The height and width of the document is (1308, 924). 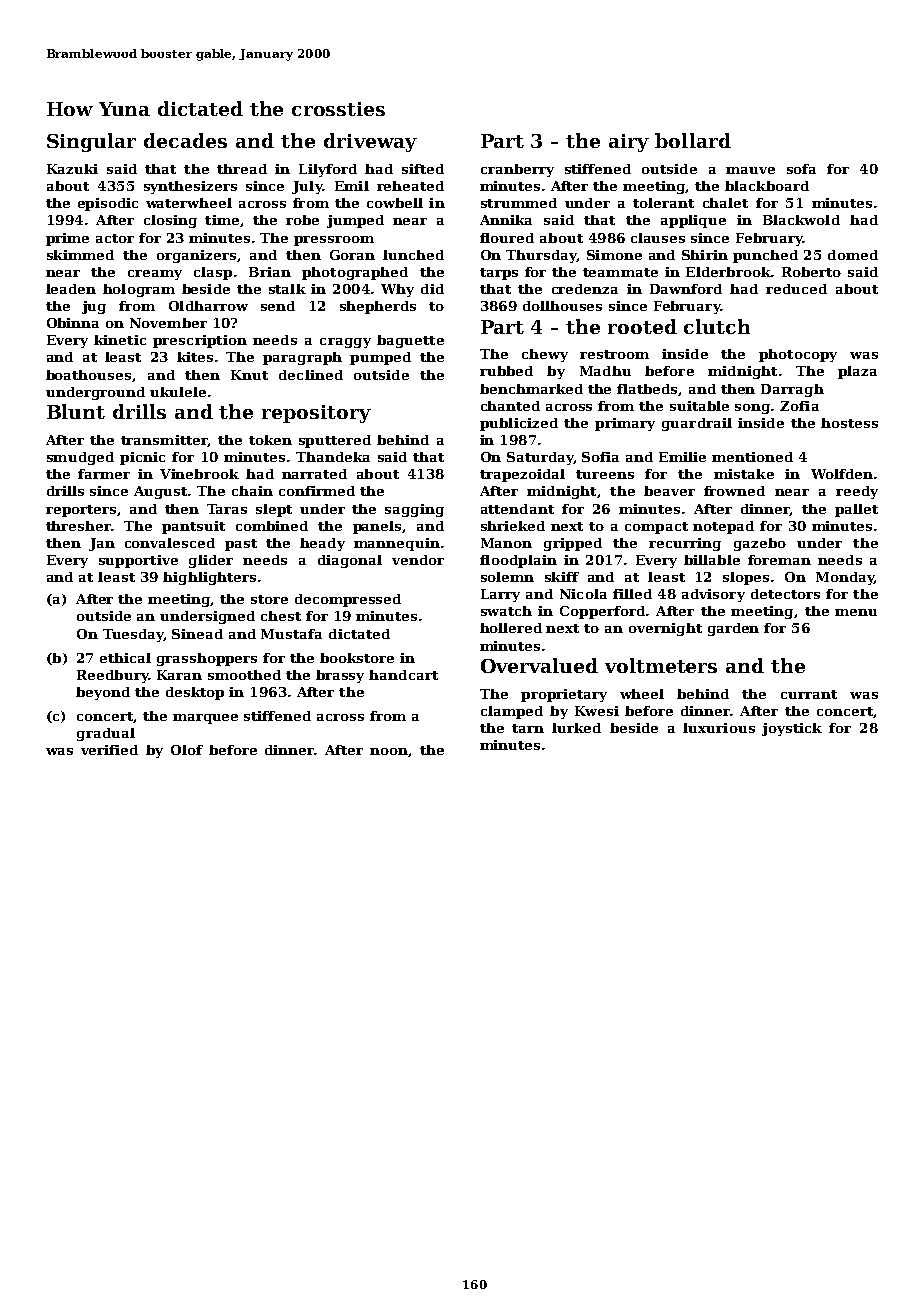 What do you see at coordinates (389, 751) in the document?
I see `noon` at bounding box center [389, 751].
